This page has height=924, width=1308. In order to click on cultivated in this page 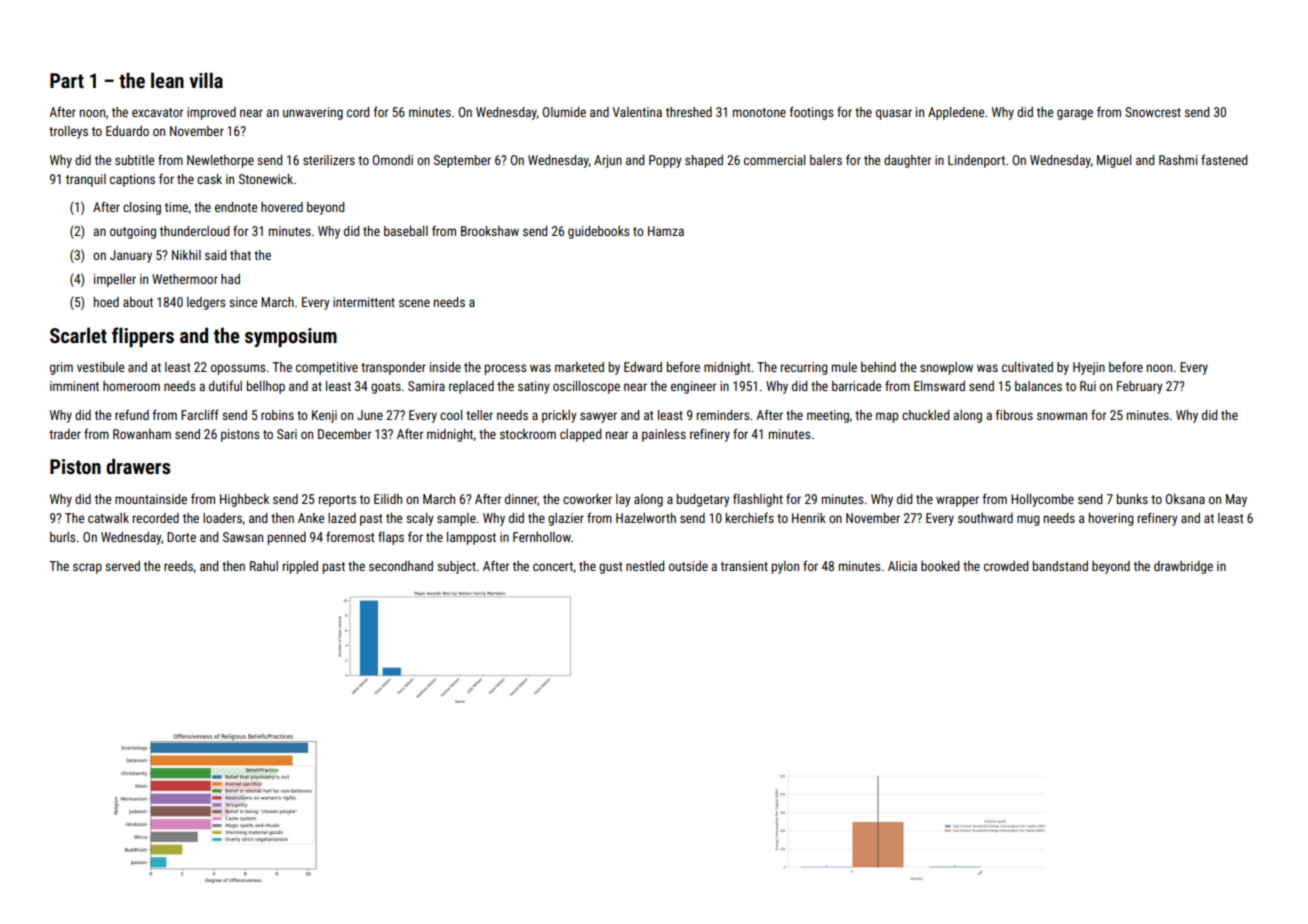, I will do `click(1027, 367)`.
